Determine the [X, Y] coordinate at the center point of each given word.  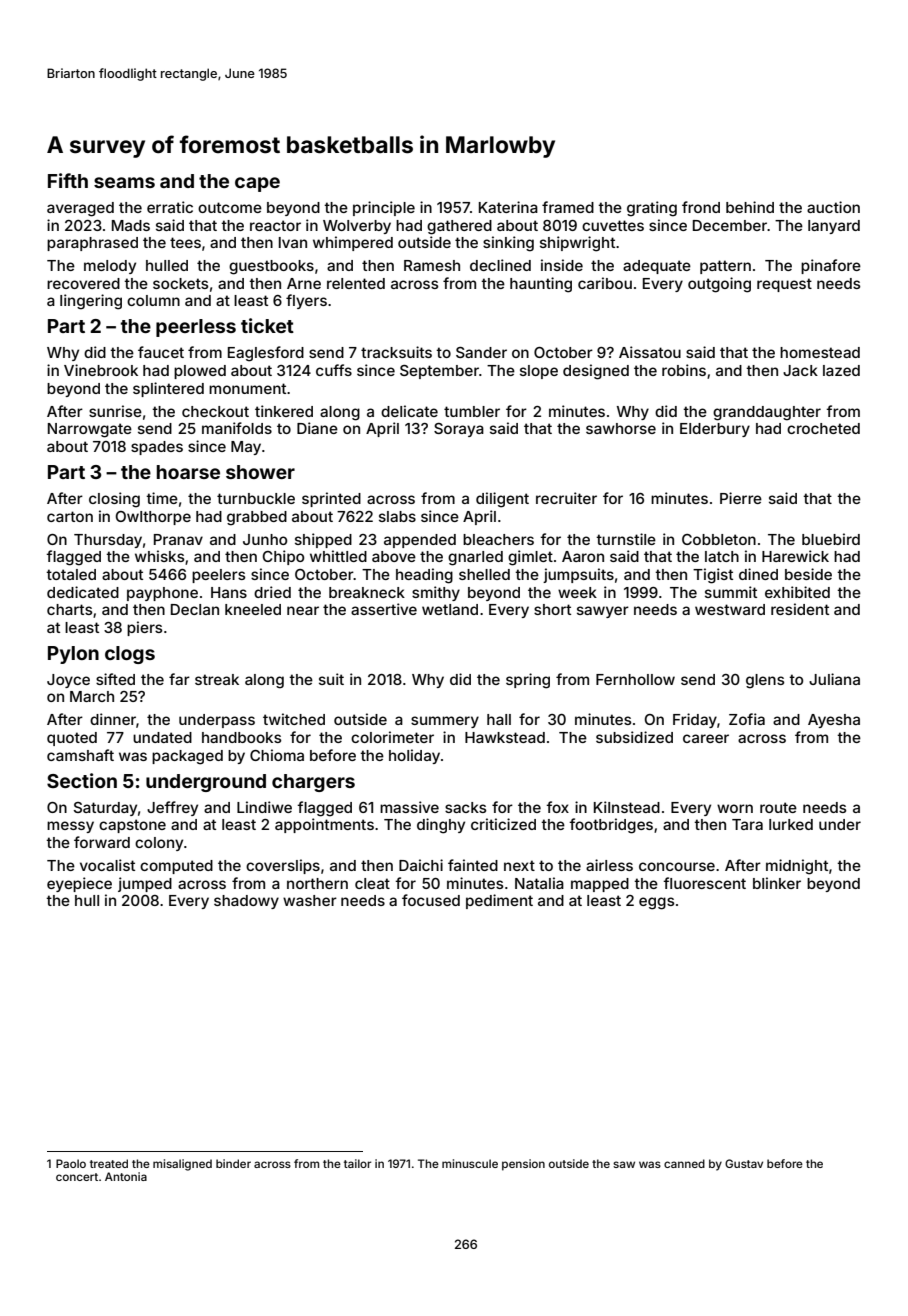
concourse [677, 866]
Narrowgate [90, 430]
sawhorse [621, 428]
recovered [83, 283]
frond [701, 207]
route [778, 807]
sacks [465, 807]
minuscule [470, 1163]
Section [82, 780]
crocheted [823, 428]
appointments [324, 825]
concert [77, 1177]
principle [384, 208]
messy [70, 827]
